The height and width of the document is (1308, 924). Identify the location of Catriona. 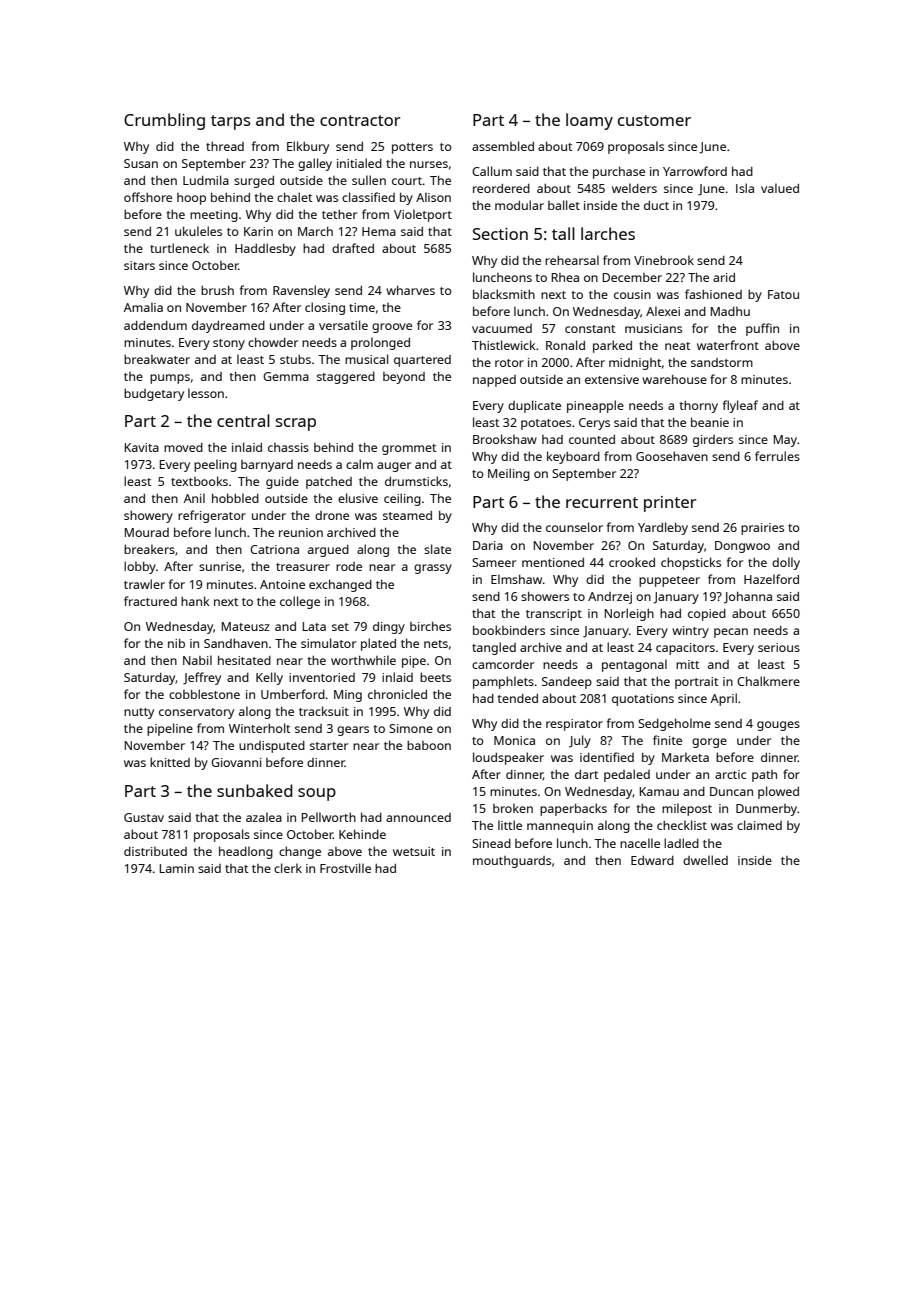
(274, 549).
